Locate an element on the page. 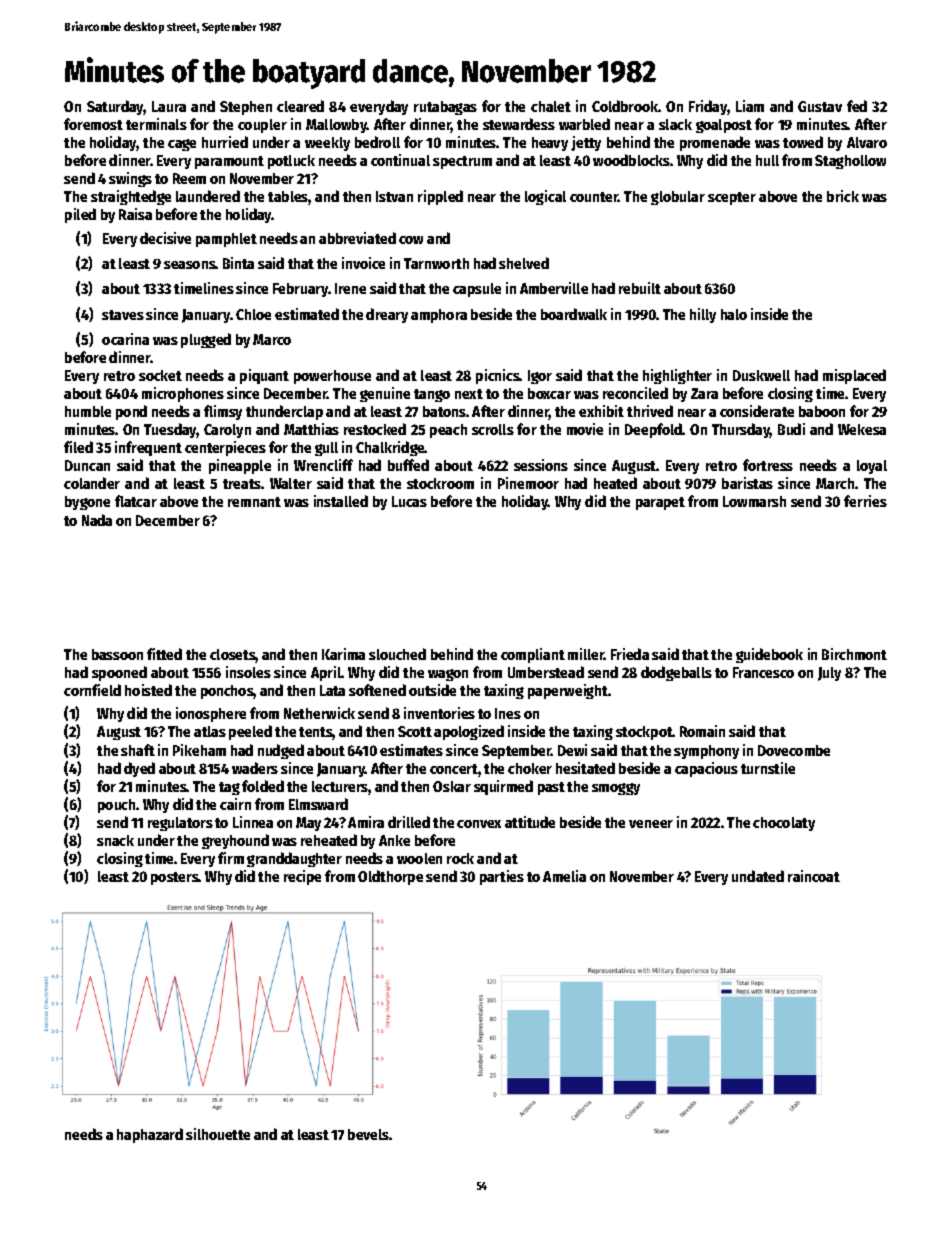 This document has height=1233, width=952. parties is located at coordinates (502, 877).
